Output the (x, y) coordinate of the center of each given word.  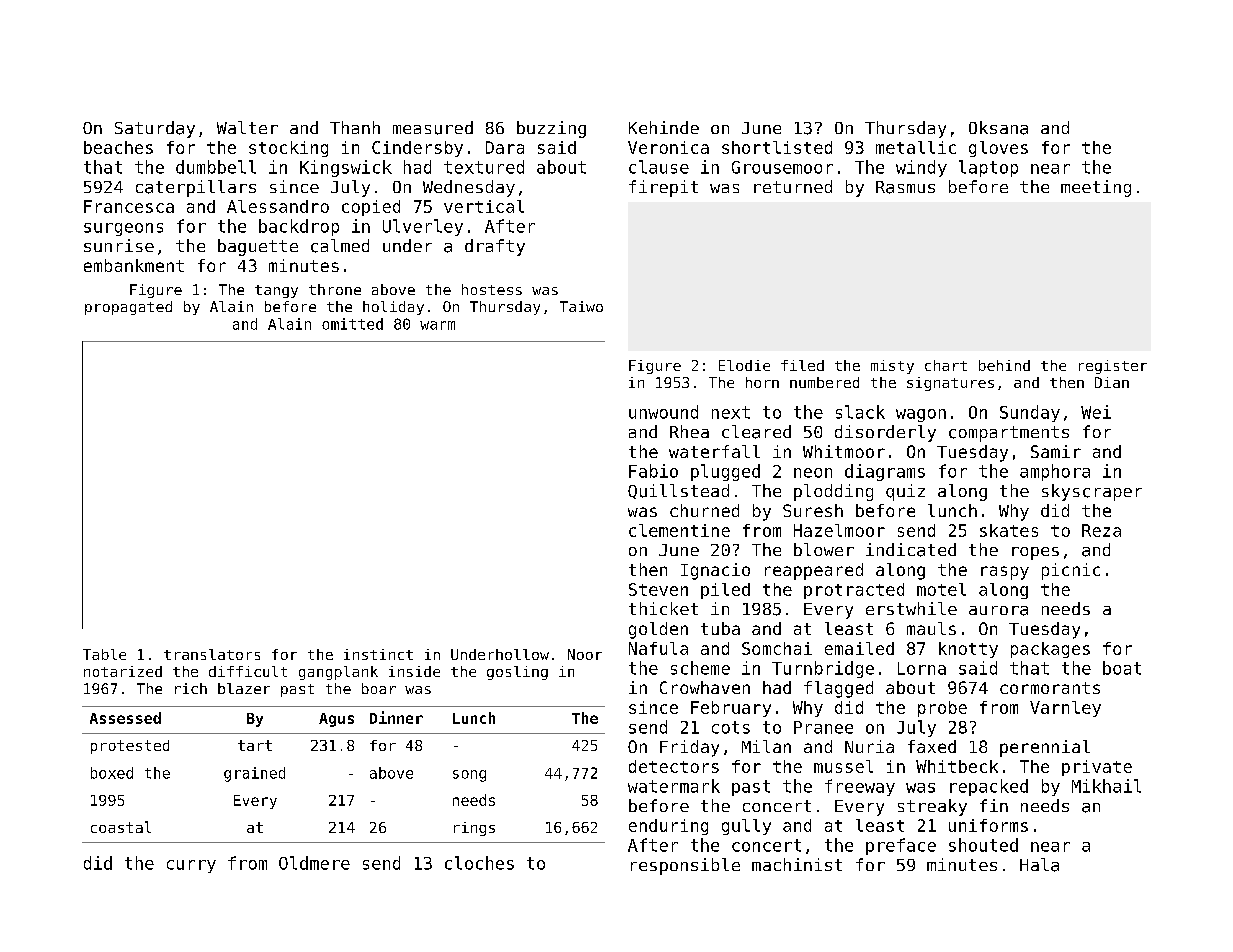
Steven (658, 589)
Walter (247, 127)
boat (1122, 668)
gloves (998, 149)
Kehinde (664, 127)
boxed (112, 773)
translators (212, 654)
